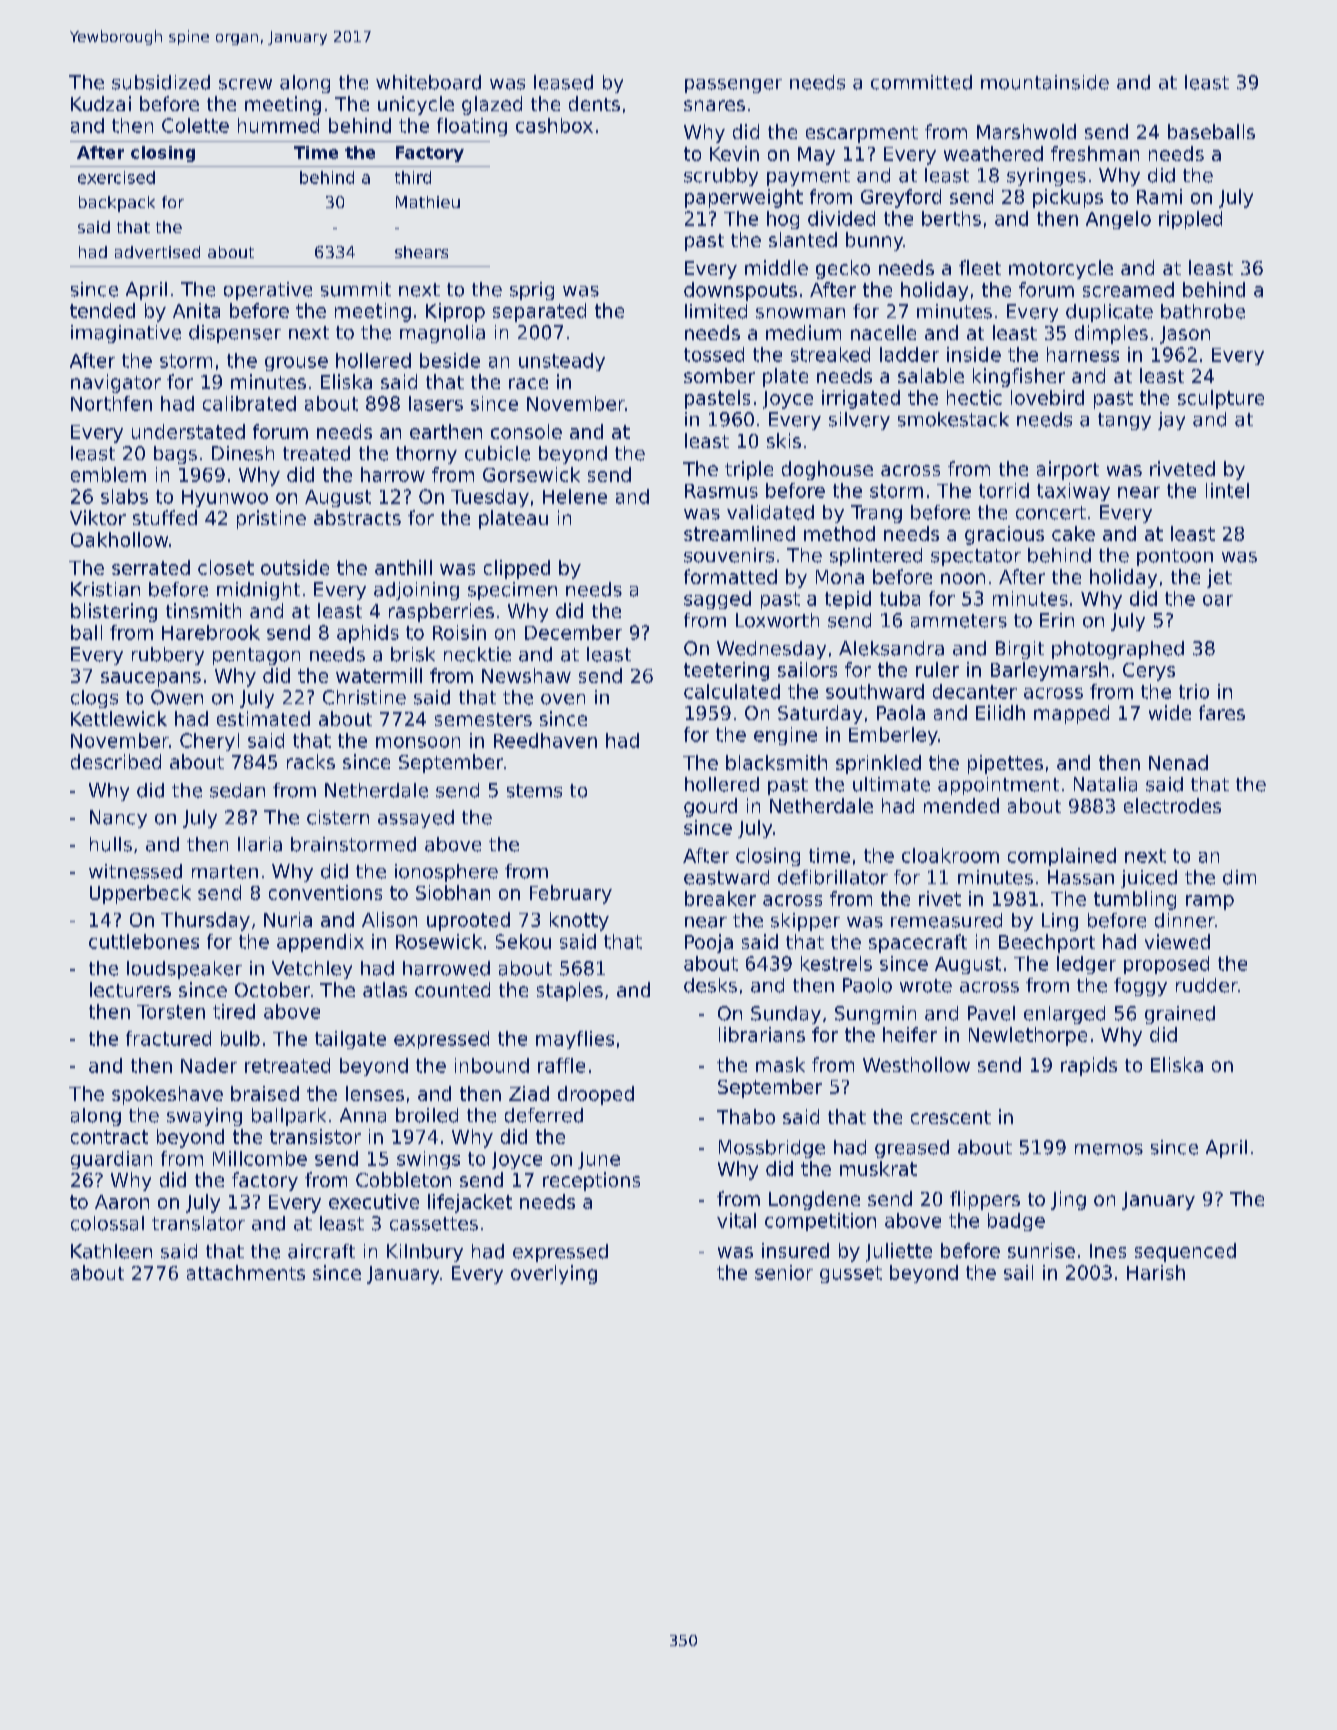  What do you see at coordinates (993, 153) in the image?
I see `weathered` at bounding box center [993, 153].
